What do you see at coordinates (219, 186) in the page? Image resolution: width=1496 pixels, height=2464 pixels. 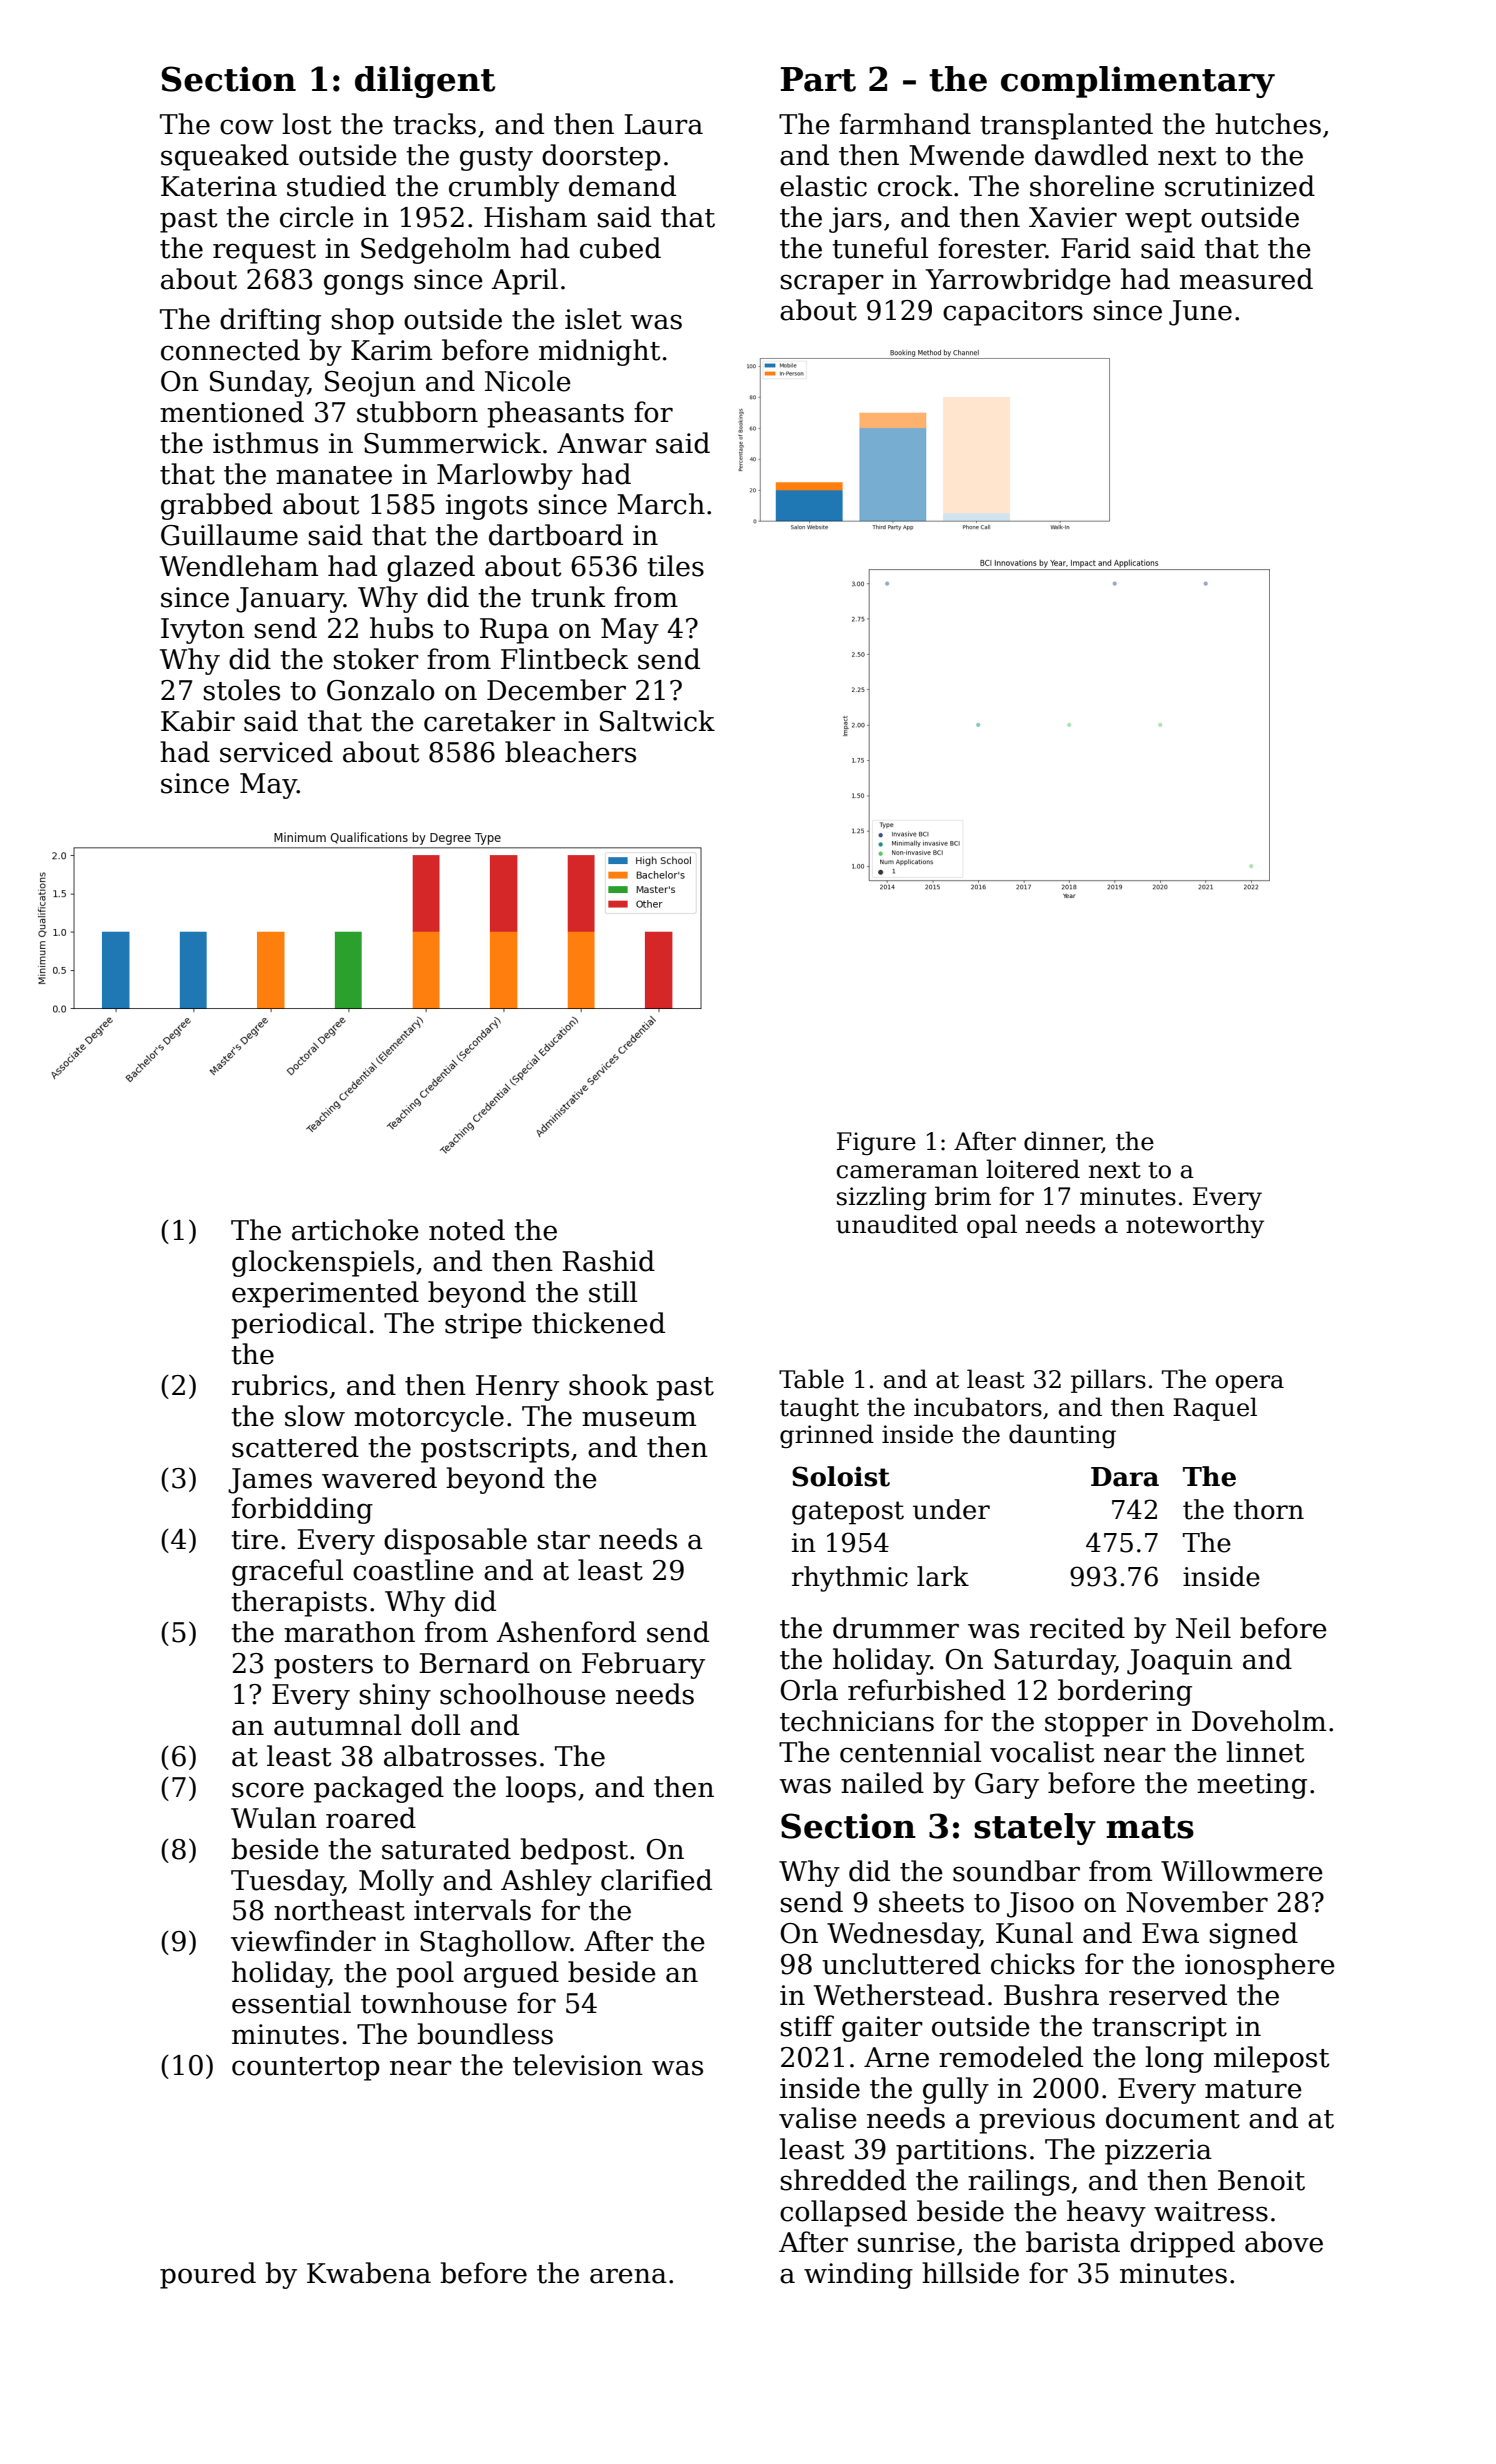 I see `Katerina` at bounding box center [219, 186].
